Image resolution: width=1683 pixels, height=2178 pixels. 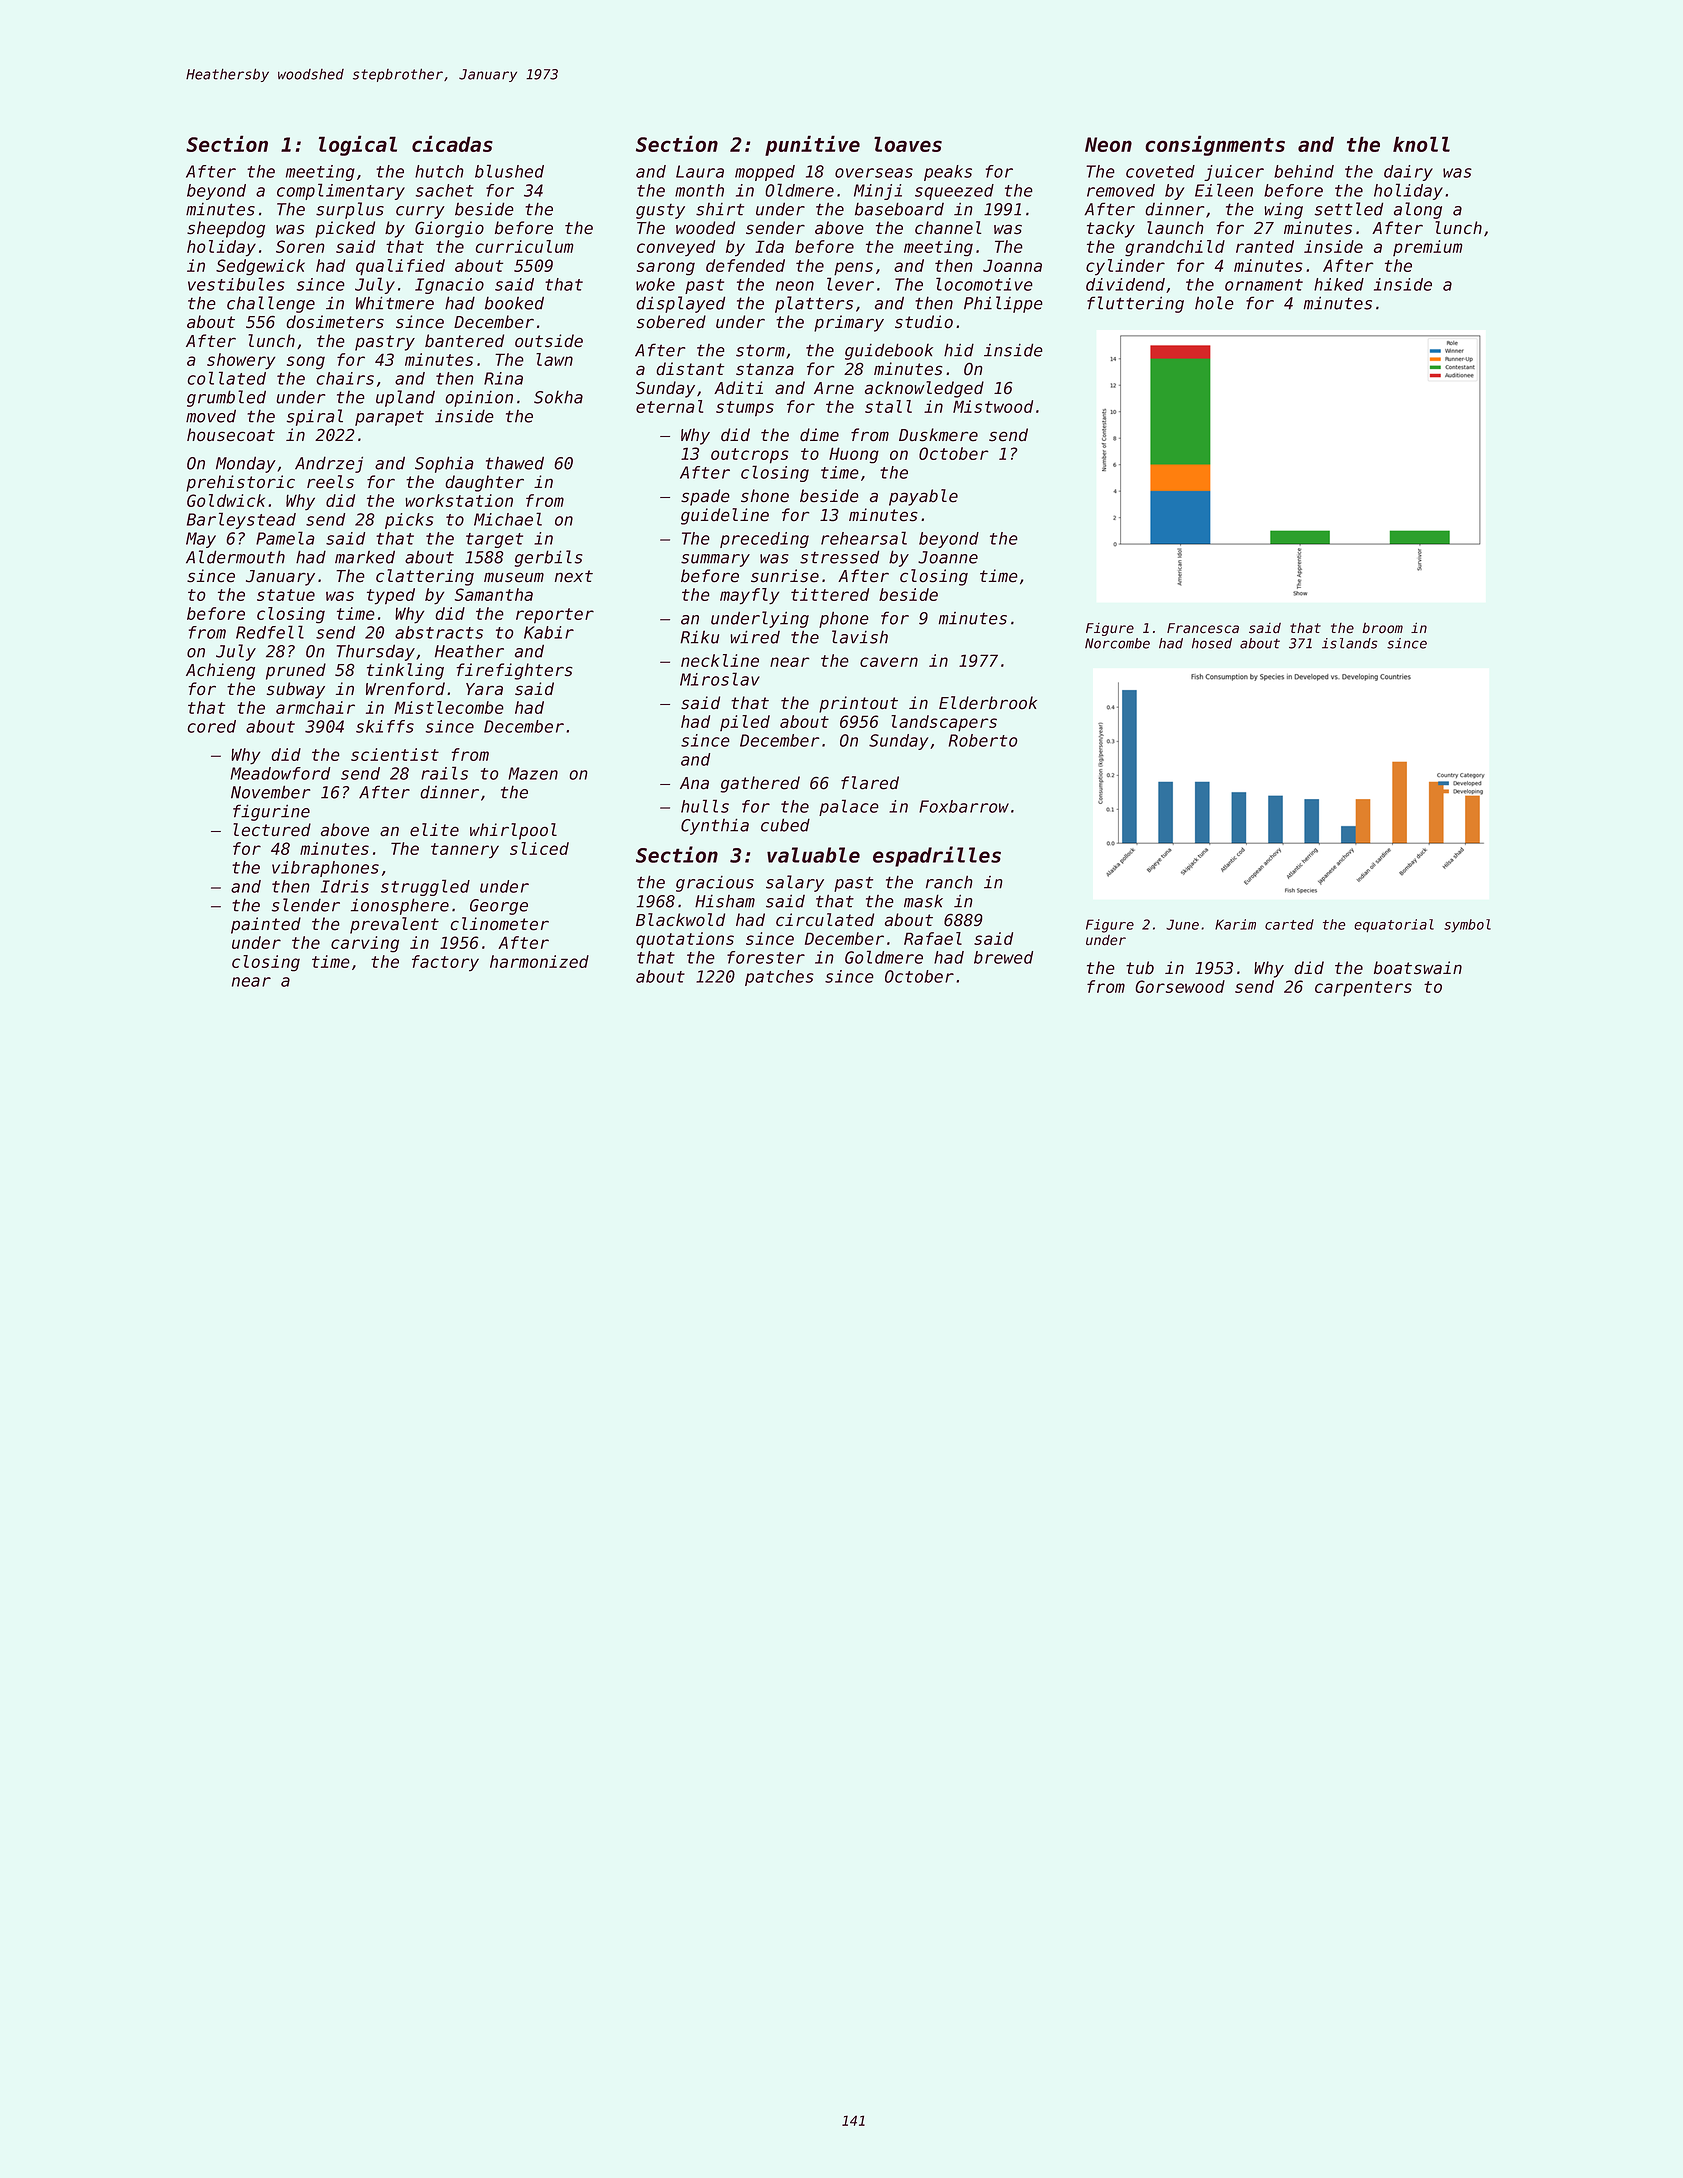 What do you see at coordinates (270, 632) in the image?
I see `Redfell` at bounding box center [270, 632].
